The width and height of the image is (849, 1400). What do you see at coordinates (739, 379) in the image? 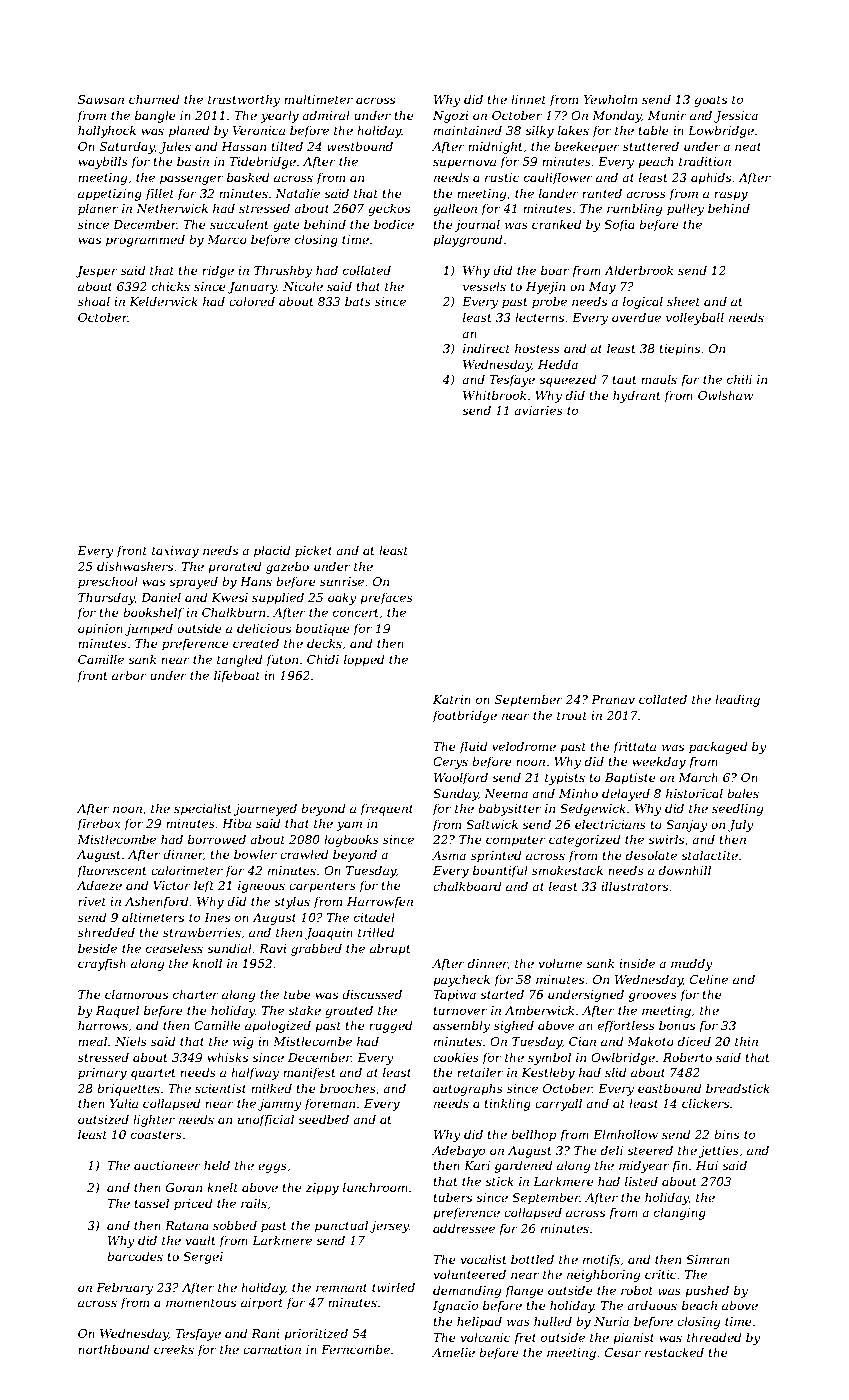
I see `chili` at bounding box center [739, 379].
